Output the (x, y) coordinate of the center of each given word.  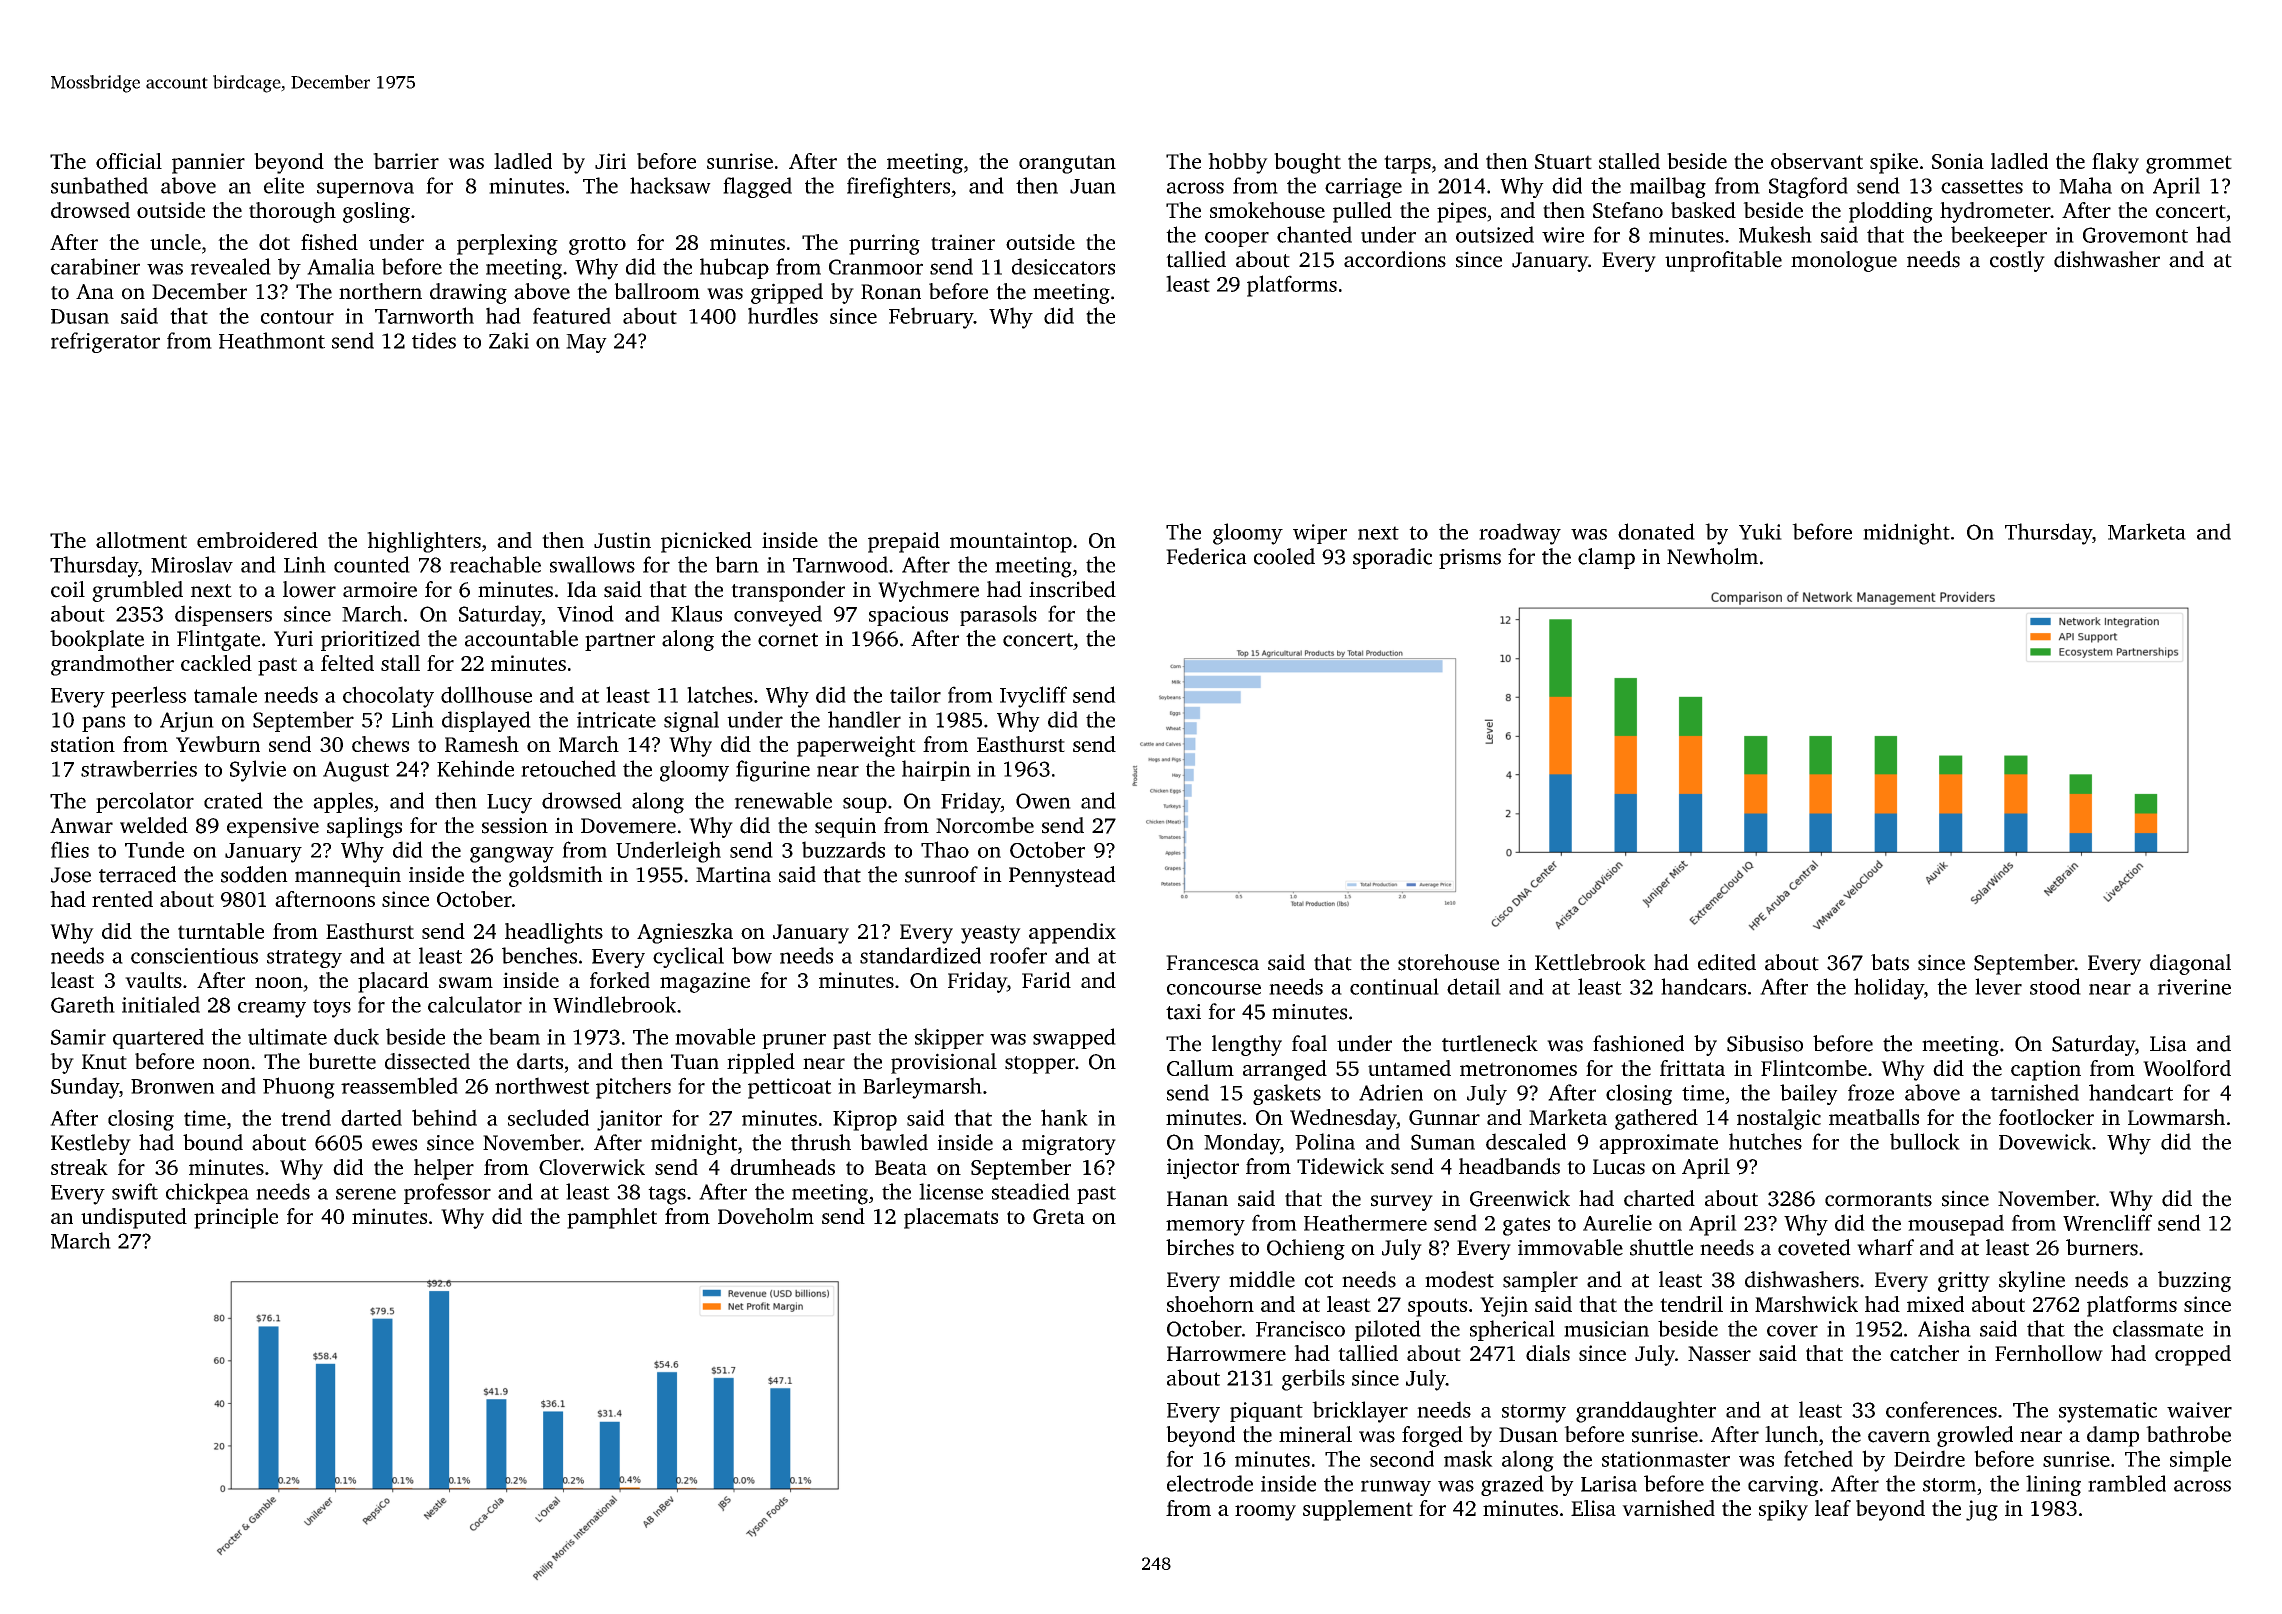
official (129, 161)
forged (1432, 1436)
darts (540, 1061)
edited (1727, 962)
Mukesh (1775, 234)
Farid (1046, 980)
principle (236, 1218)
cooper (1237, 239)
